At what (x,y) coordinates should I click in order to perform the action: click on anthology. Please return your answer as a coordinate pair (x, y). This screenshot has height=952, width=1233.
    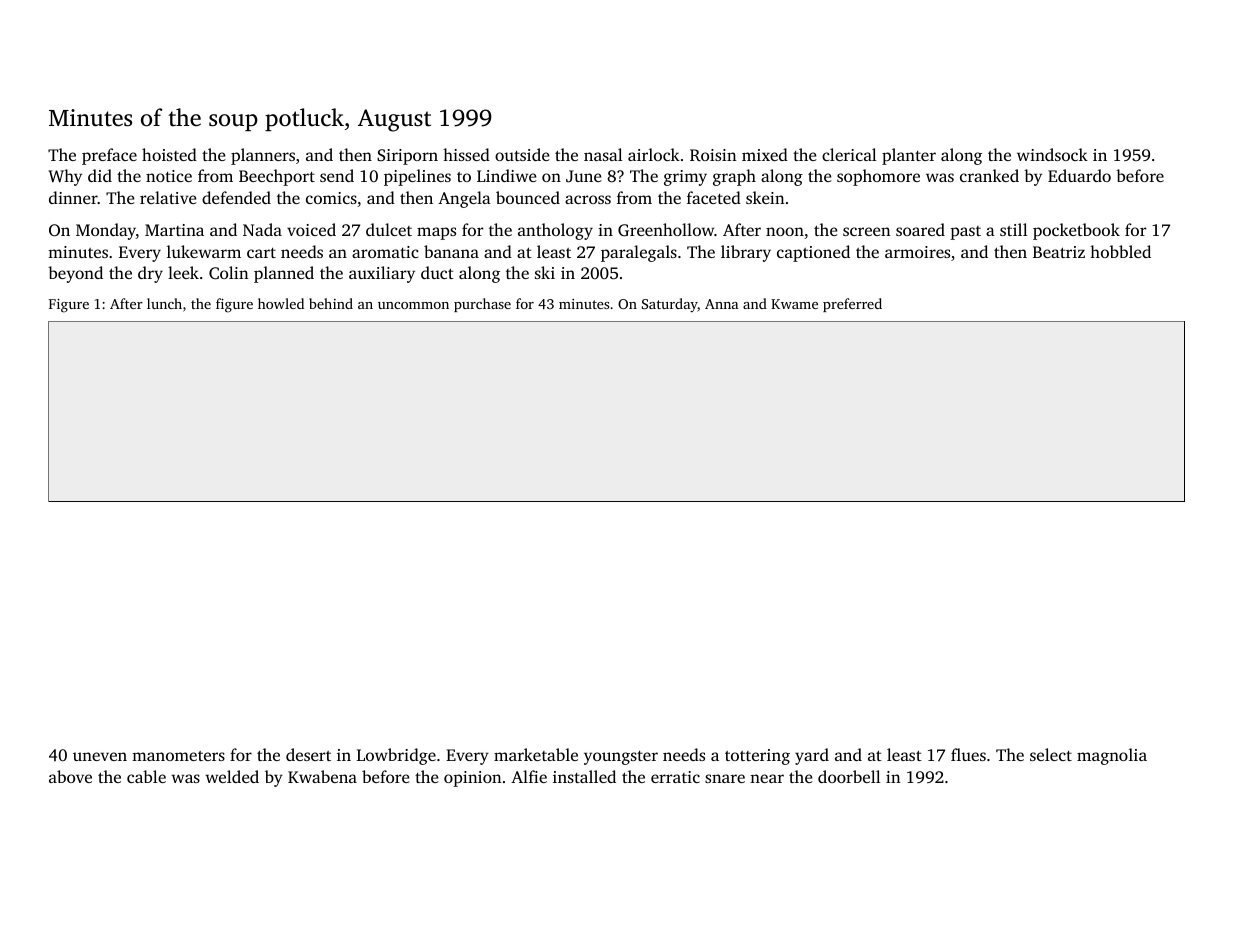
    Looking at the image, I should click on (555, 231).
